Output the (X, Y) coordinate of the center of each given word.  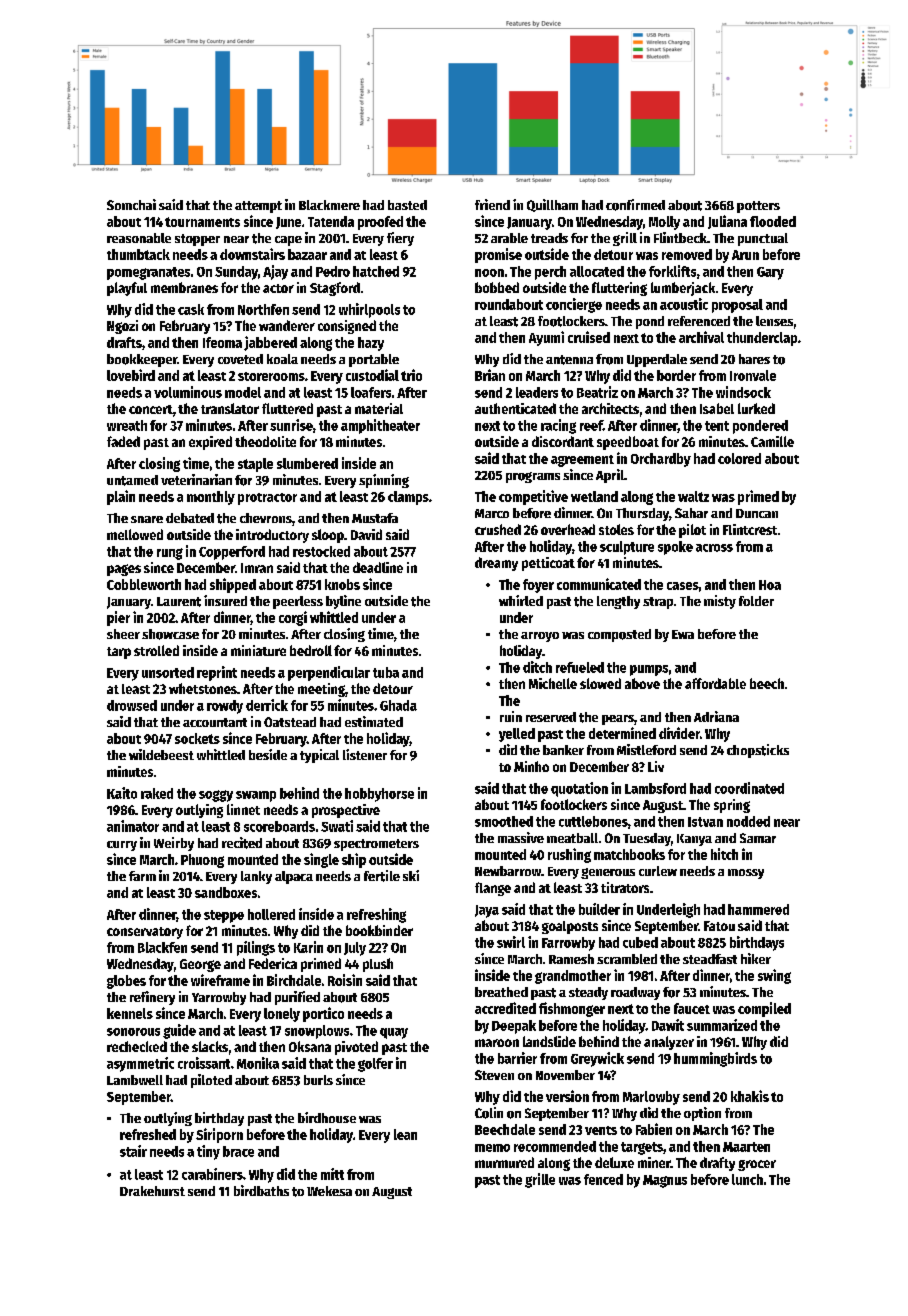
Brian (490, 375)
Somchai (131, 204)
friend (492, 204)
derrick (267, 705)
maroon (497, 1043)
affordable (715, 683)
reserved (551, 717)
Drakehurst (152, 1191)
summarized (722, 1025)
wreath (127, 425)
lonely (282, 1015)
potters (758, 207)
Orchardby (661, 460)
